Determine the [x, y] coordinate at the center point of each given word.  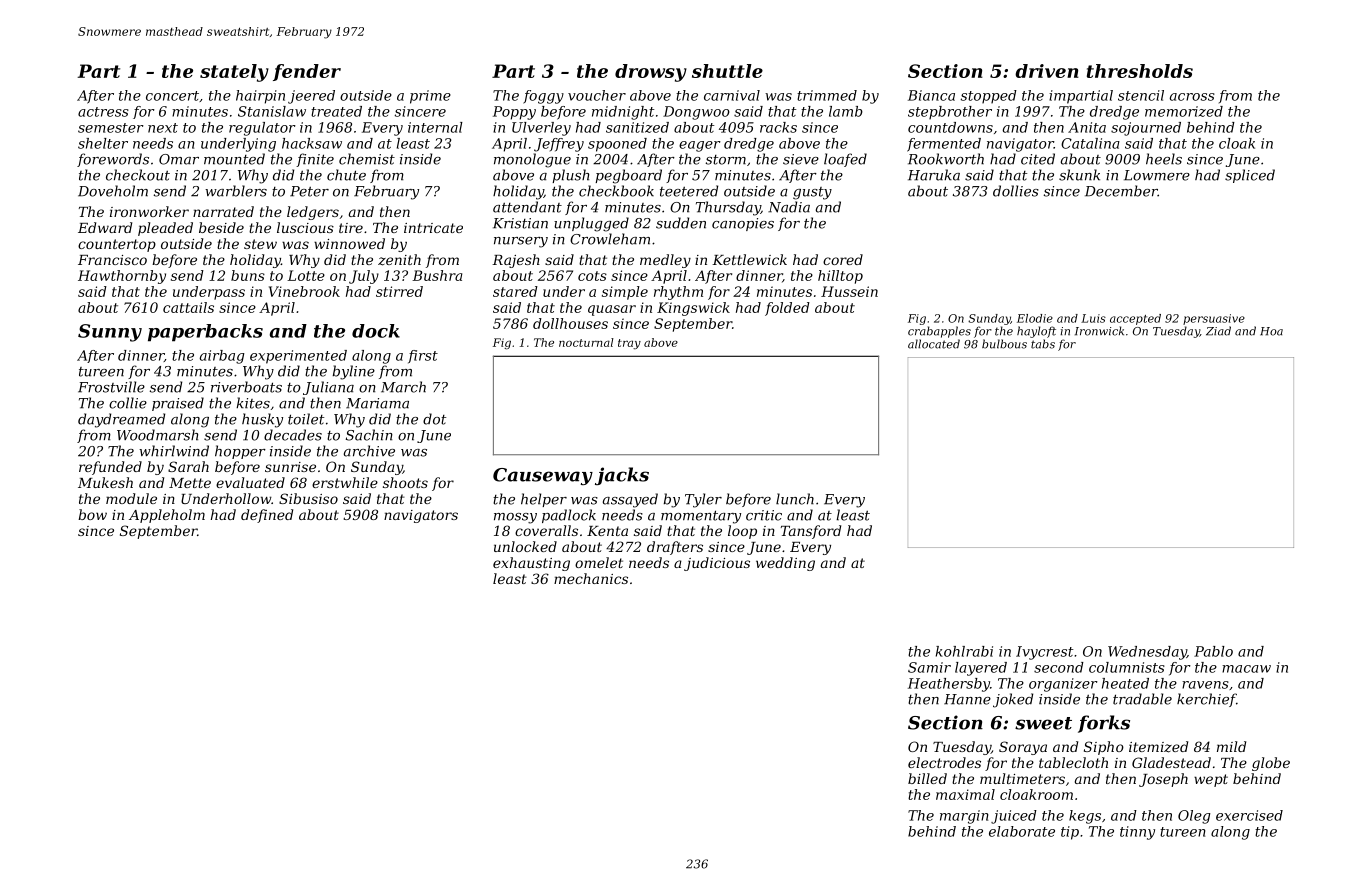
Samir [929, 667]
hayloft [1036, 332]
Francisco [112, 260]
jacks [622, 476]
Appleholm [167, 516]
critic [764, 515]
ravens [1205, 685]
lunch [795, 499]
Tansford [811, 532]
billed [927, 778]
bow [92, 514]
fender [307, 72]
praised [178, 404]
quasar [612, 310]
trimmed [827, 95]
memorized [1184, 111]
